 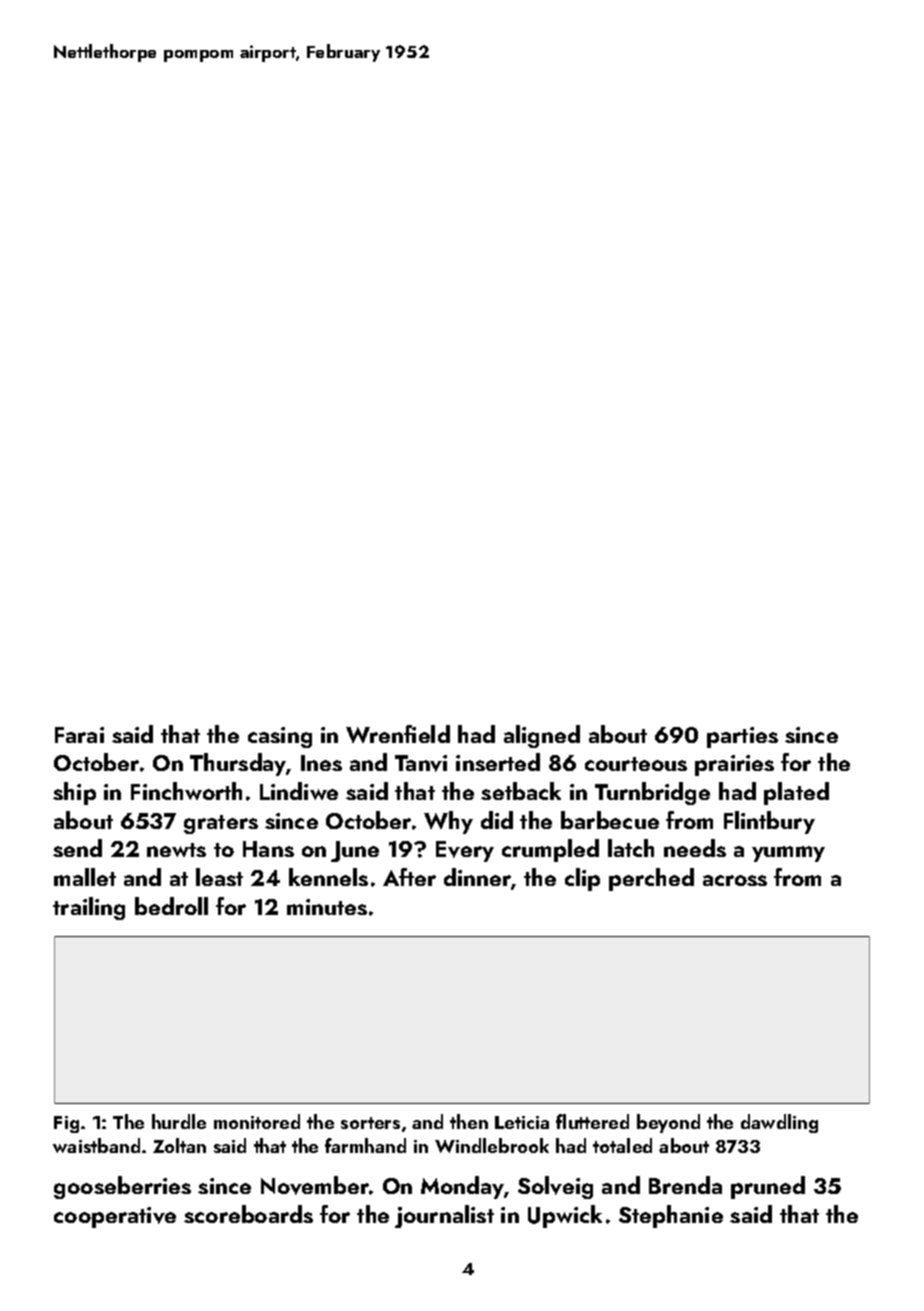 What do you see at coordinates (478, 878) in the screenshot?
I see `dinner` at bounding box center [478, 878].
